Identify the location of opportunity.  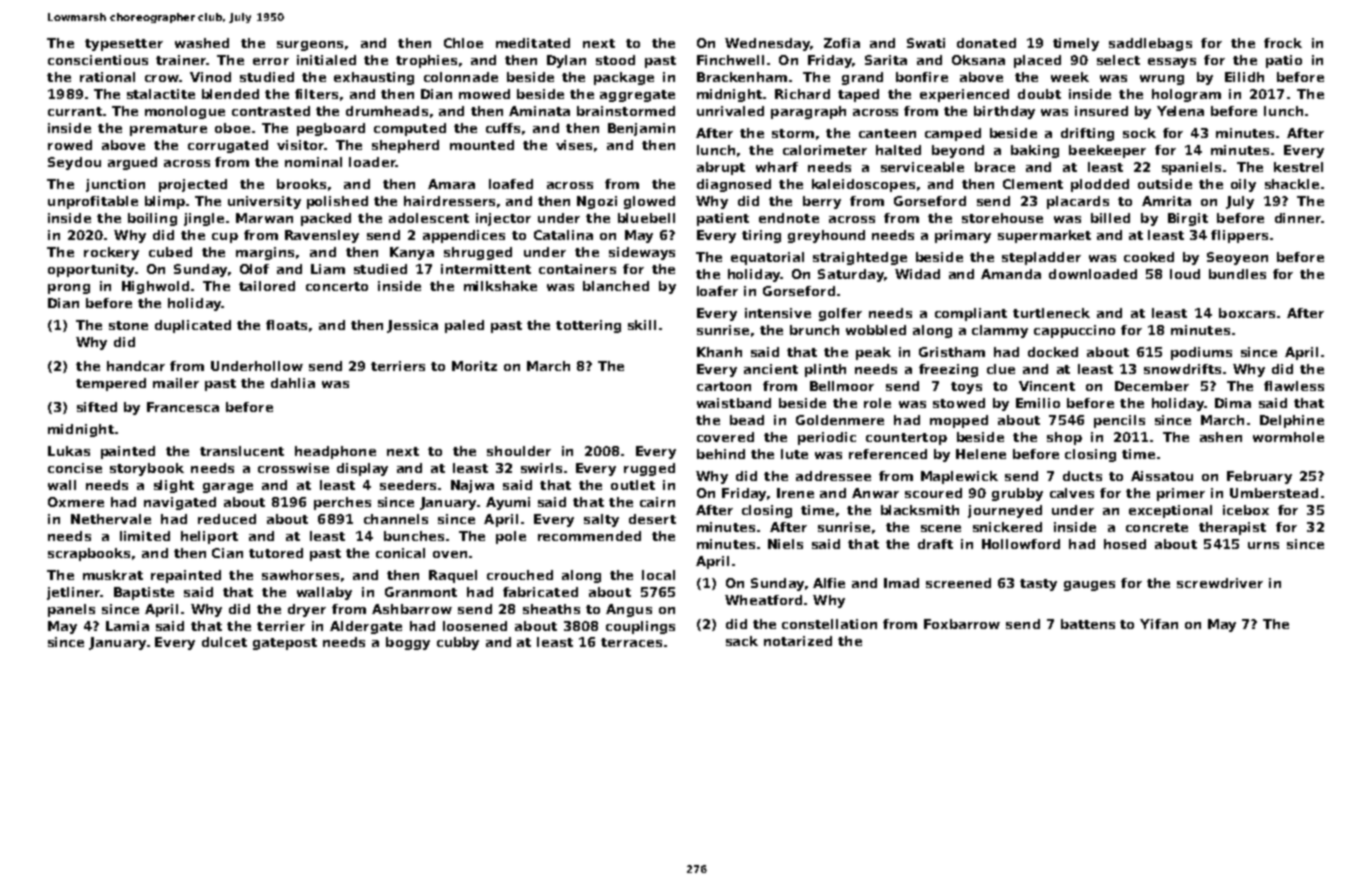
(91, 270).
